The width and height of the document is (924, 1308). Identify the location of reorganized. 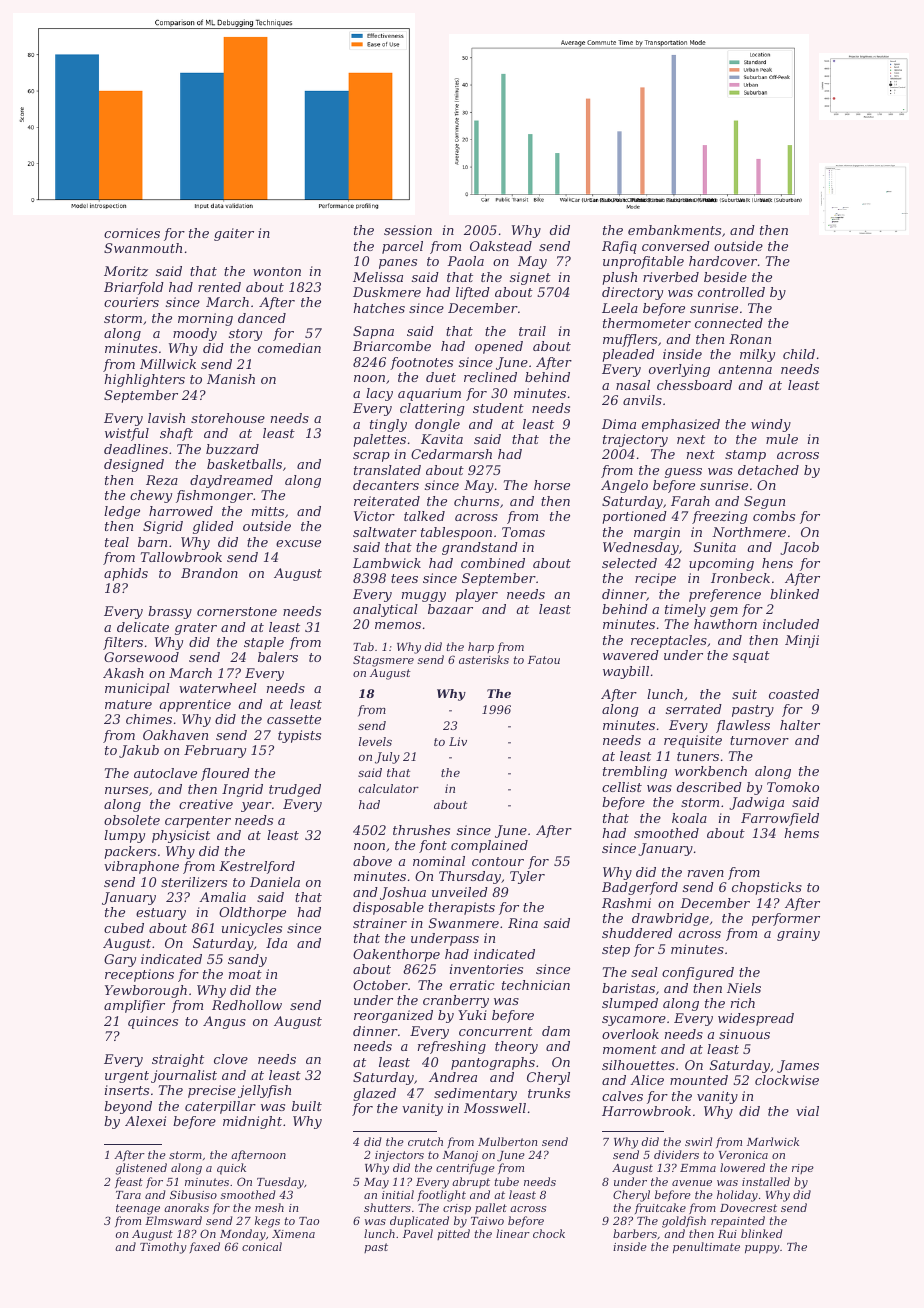
(393, 1016).
